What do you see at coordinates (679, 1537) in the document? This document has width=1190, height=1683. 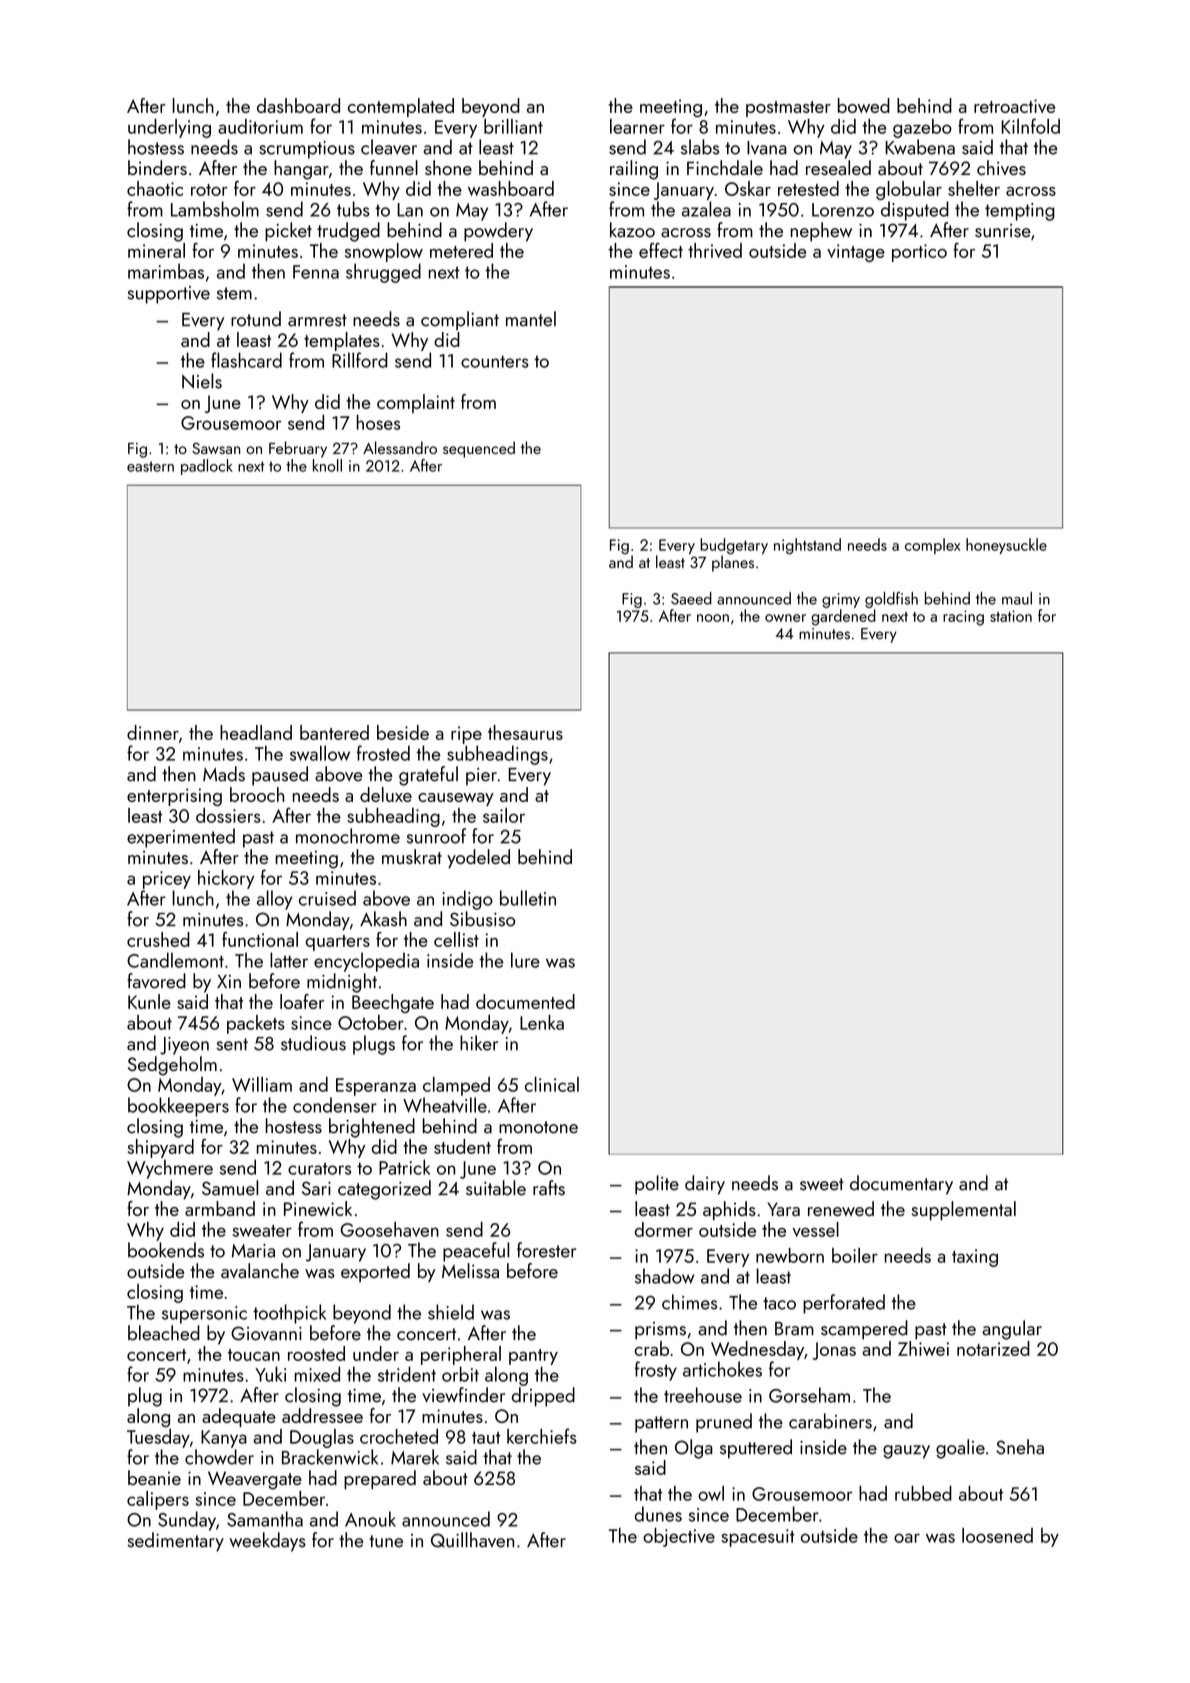 I see `objective` at bounding box center [679, 1537].
